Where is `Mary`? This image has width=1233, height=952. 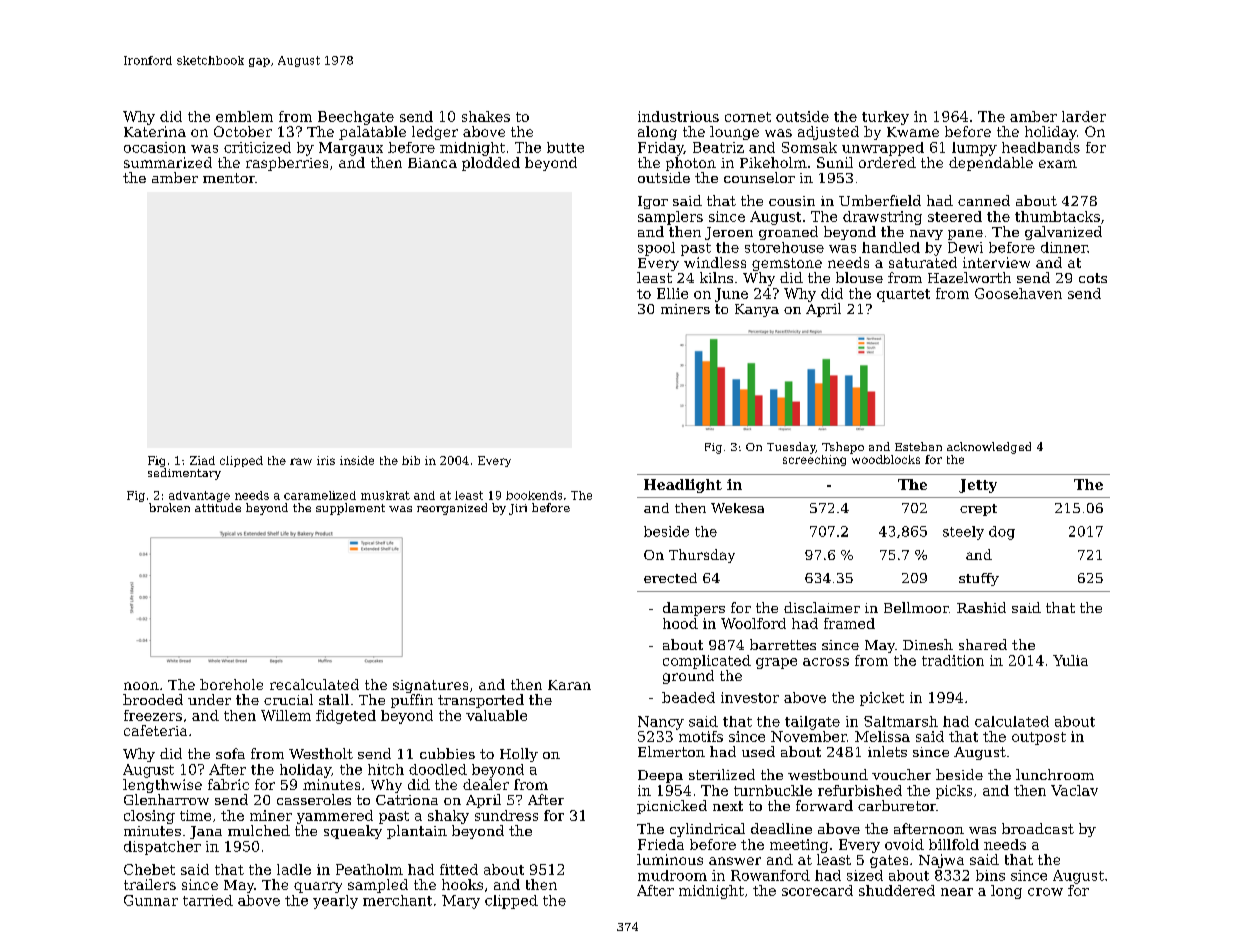
Mary is located at coordinates (461, 902).
